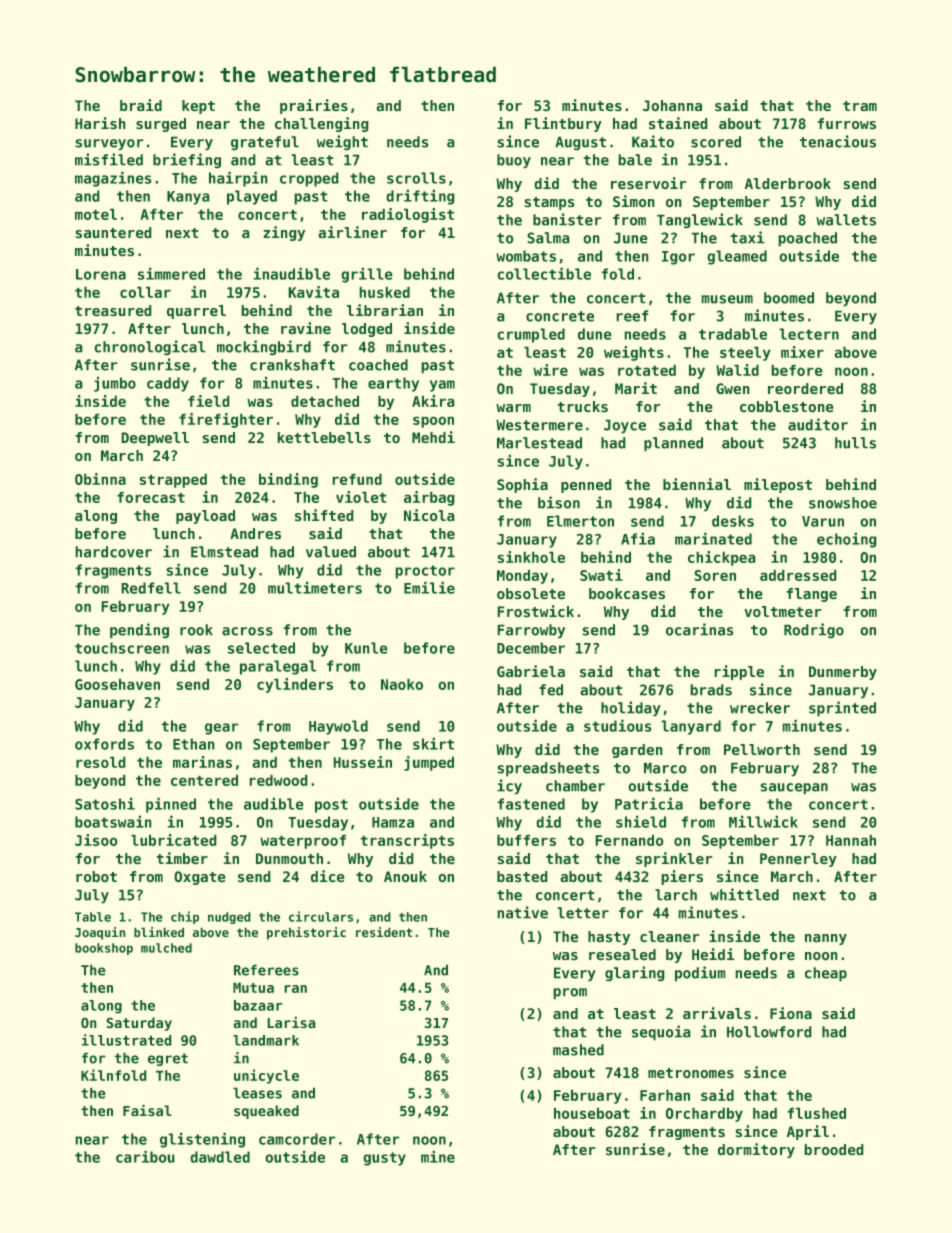  Describe the element at coordinates (266, 1112) in the screenshot. I see `squeaked` at that location.
